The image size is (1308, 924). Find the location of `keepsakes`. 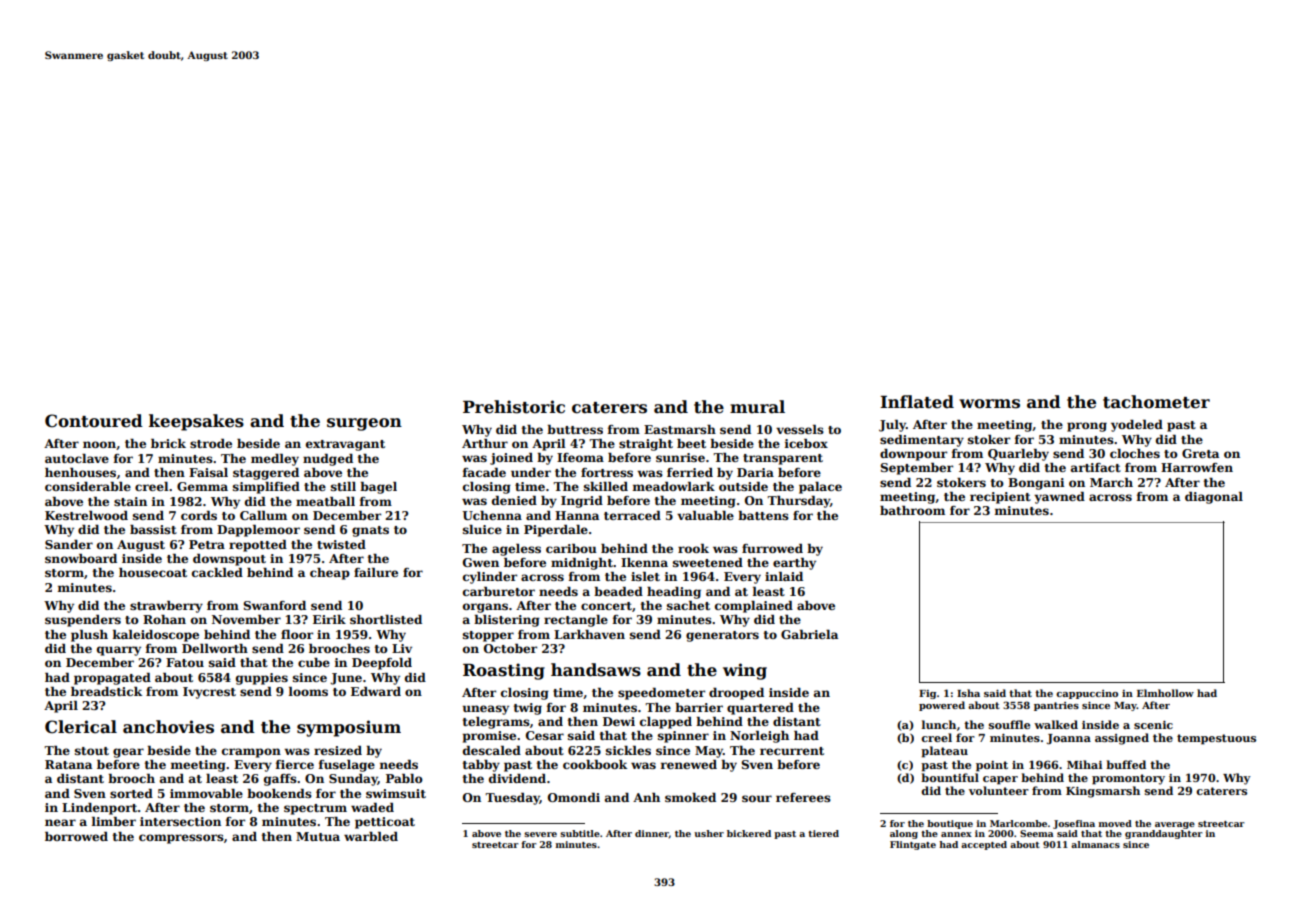

keepsakes is located at coordinates (196, 422).
